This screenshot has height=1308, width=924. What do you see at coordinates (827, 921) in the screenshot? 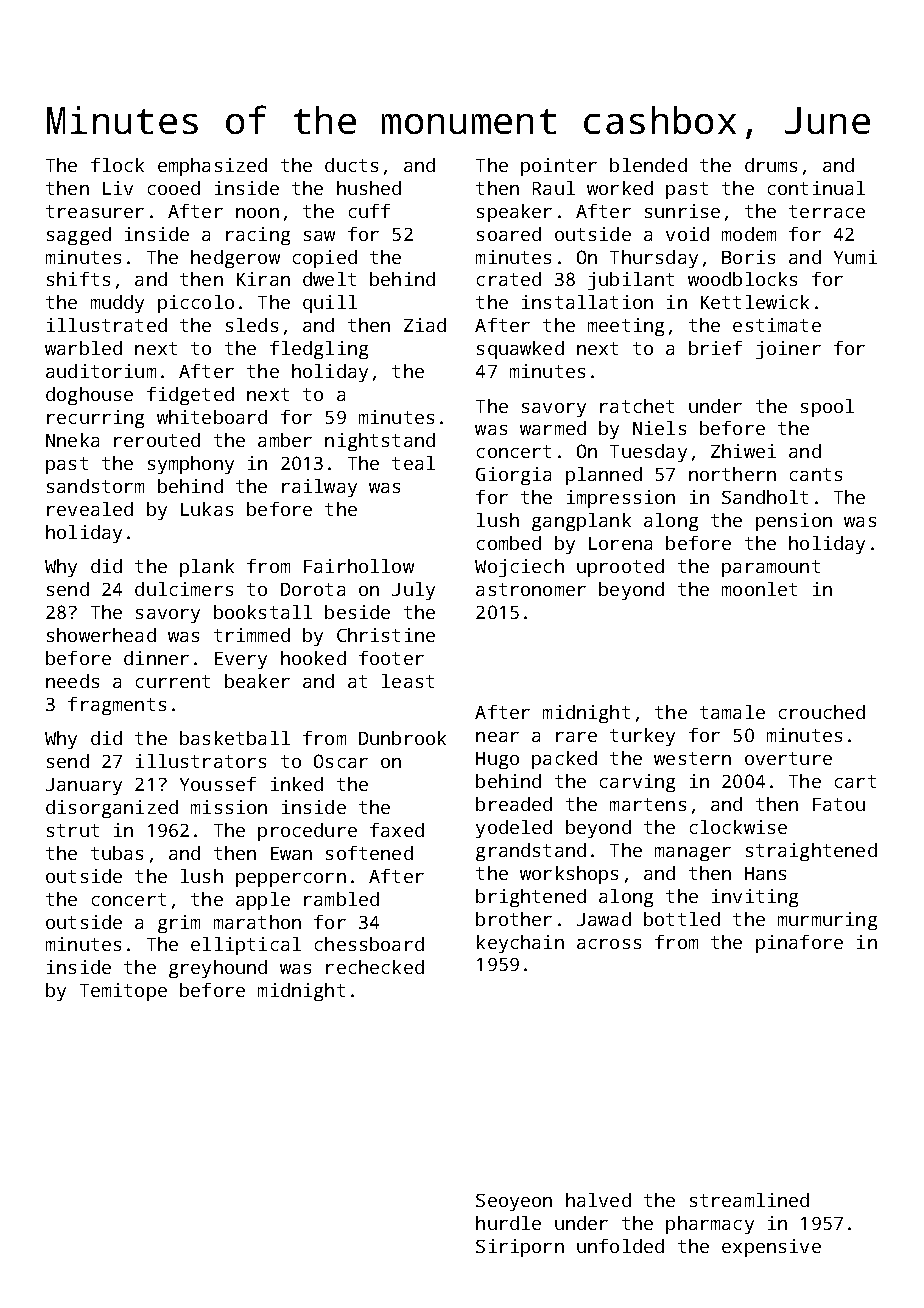
I see `murmuring` at bounding box center [827, 921].
